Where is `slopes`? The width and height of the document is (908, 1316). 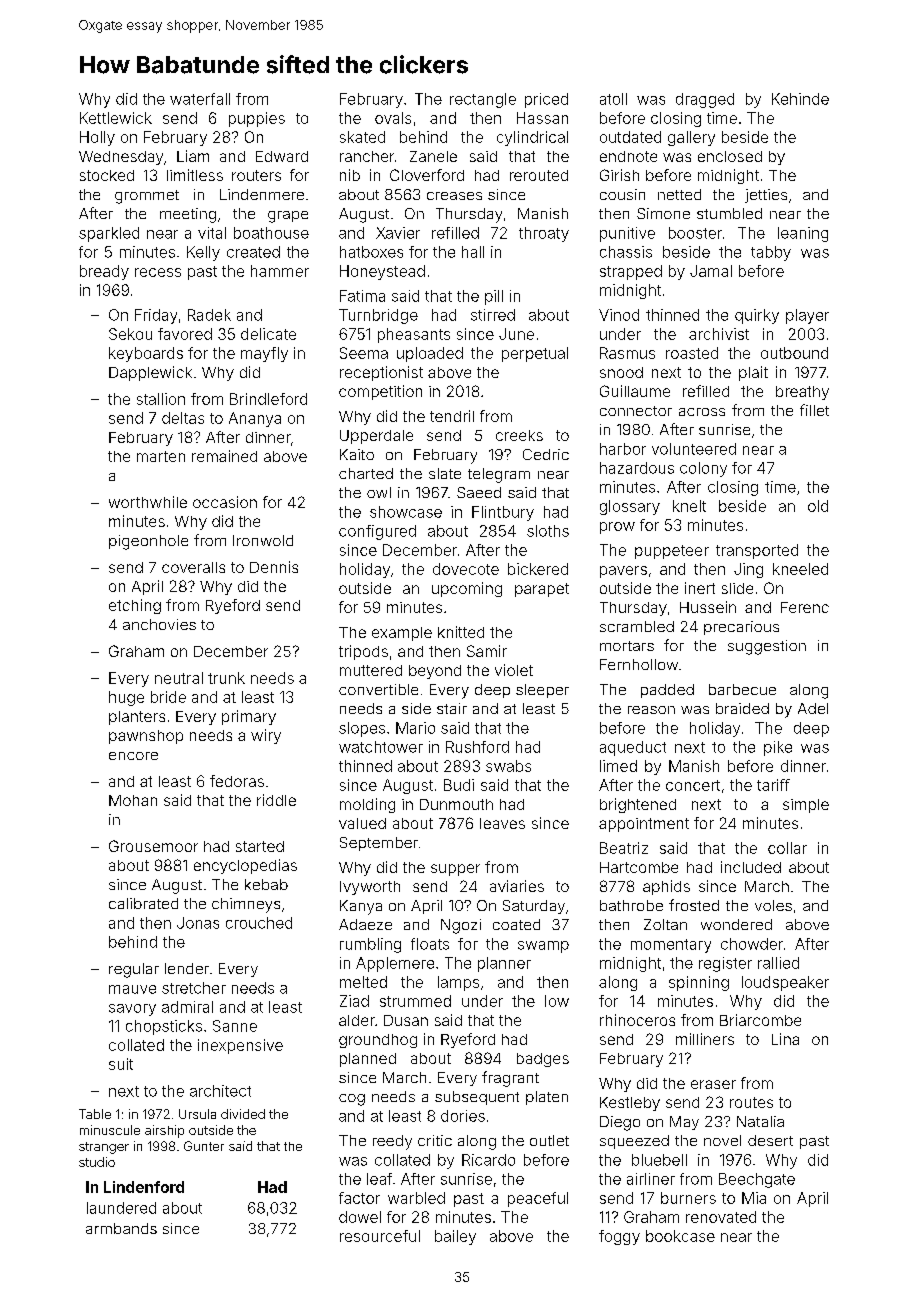 slopes is located at coordinates (362, 729).
